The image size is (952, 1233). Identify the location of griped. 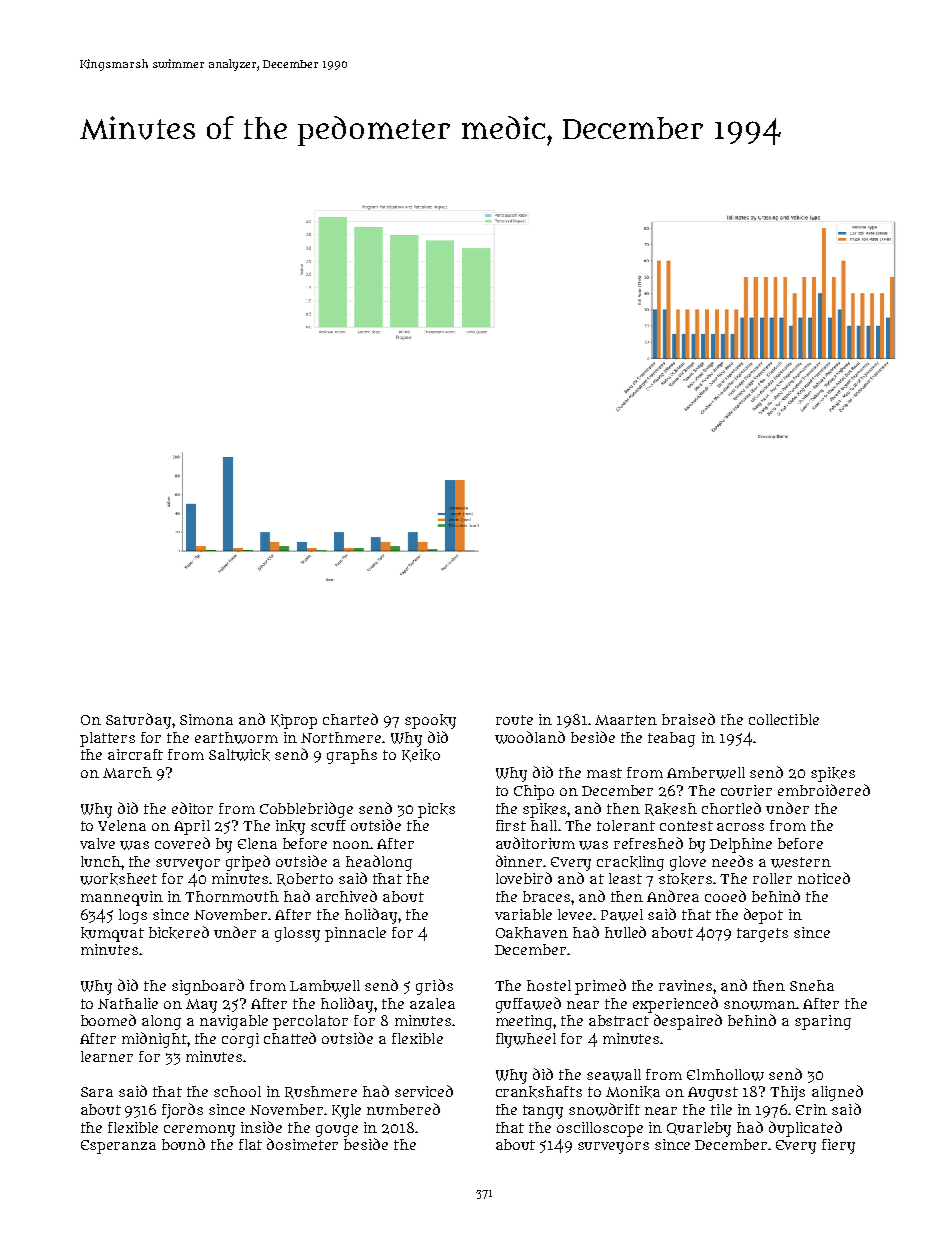
(248, 863).
